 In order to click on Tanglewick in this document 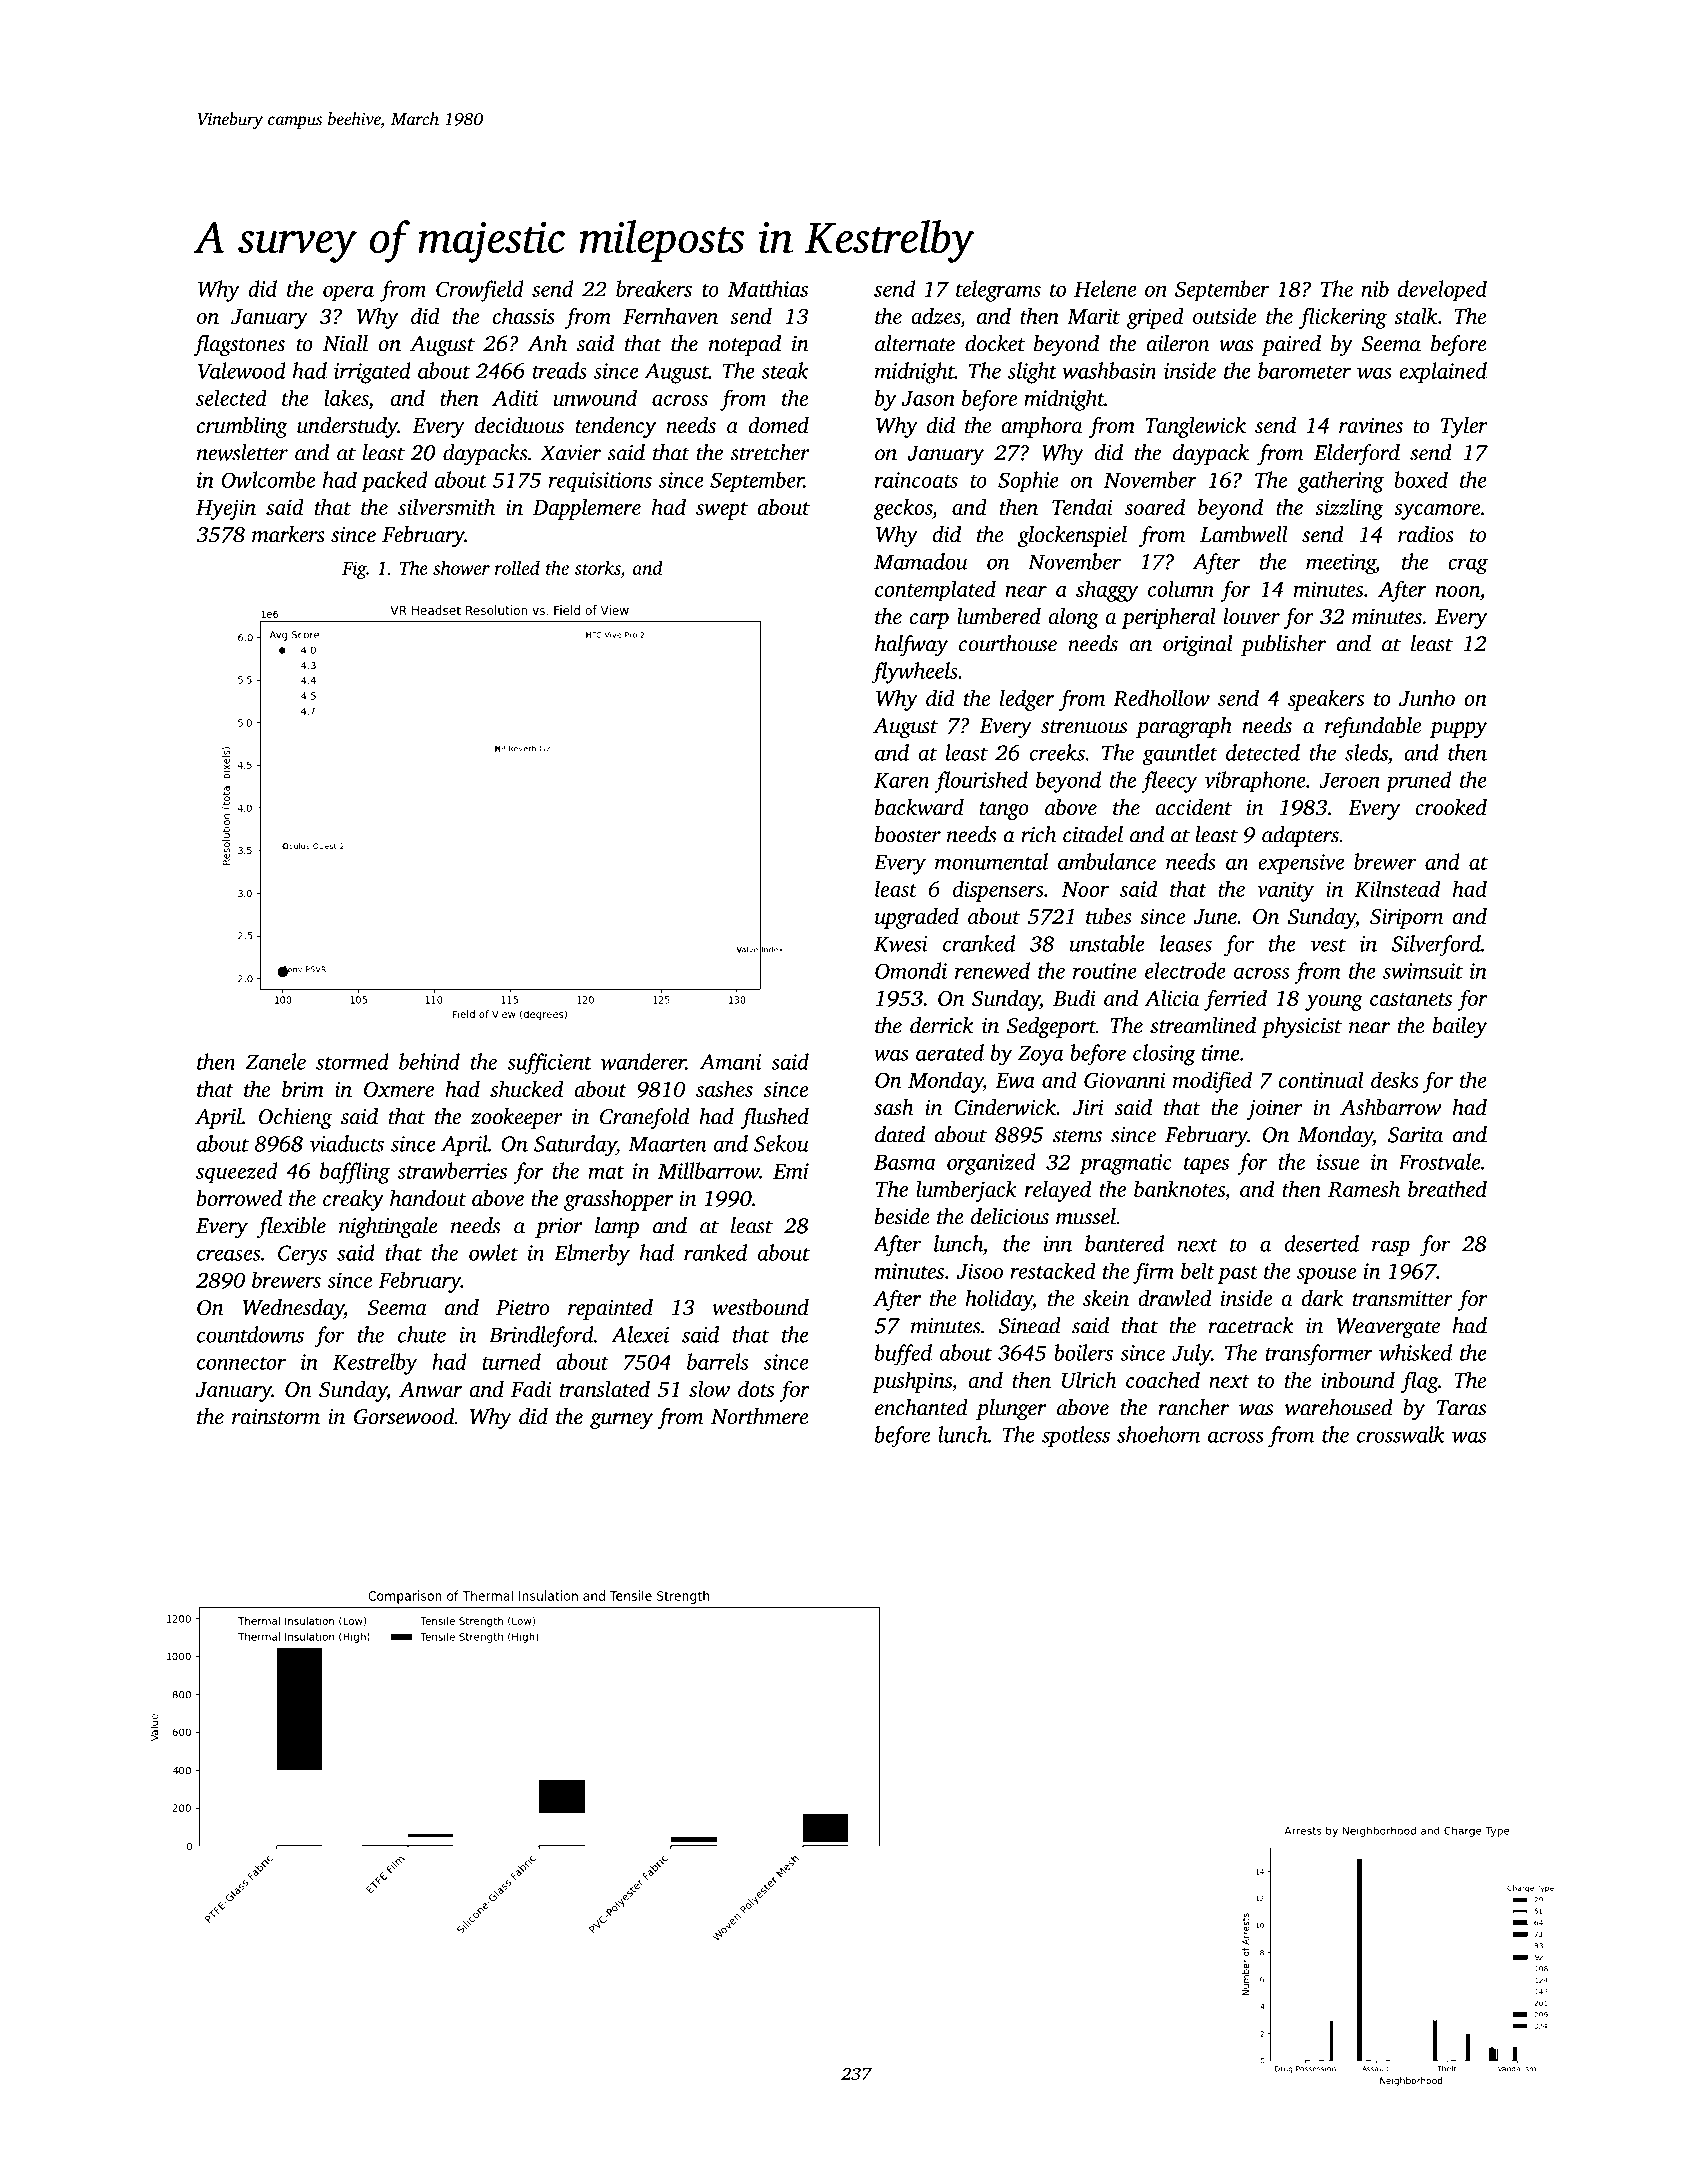, I will do `click(1195, 427)`.
